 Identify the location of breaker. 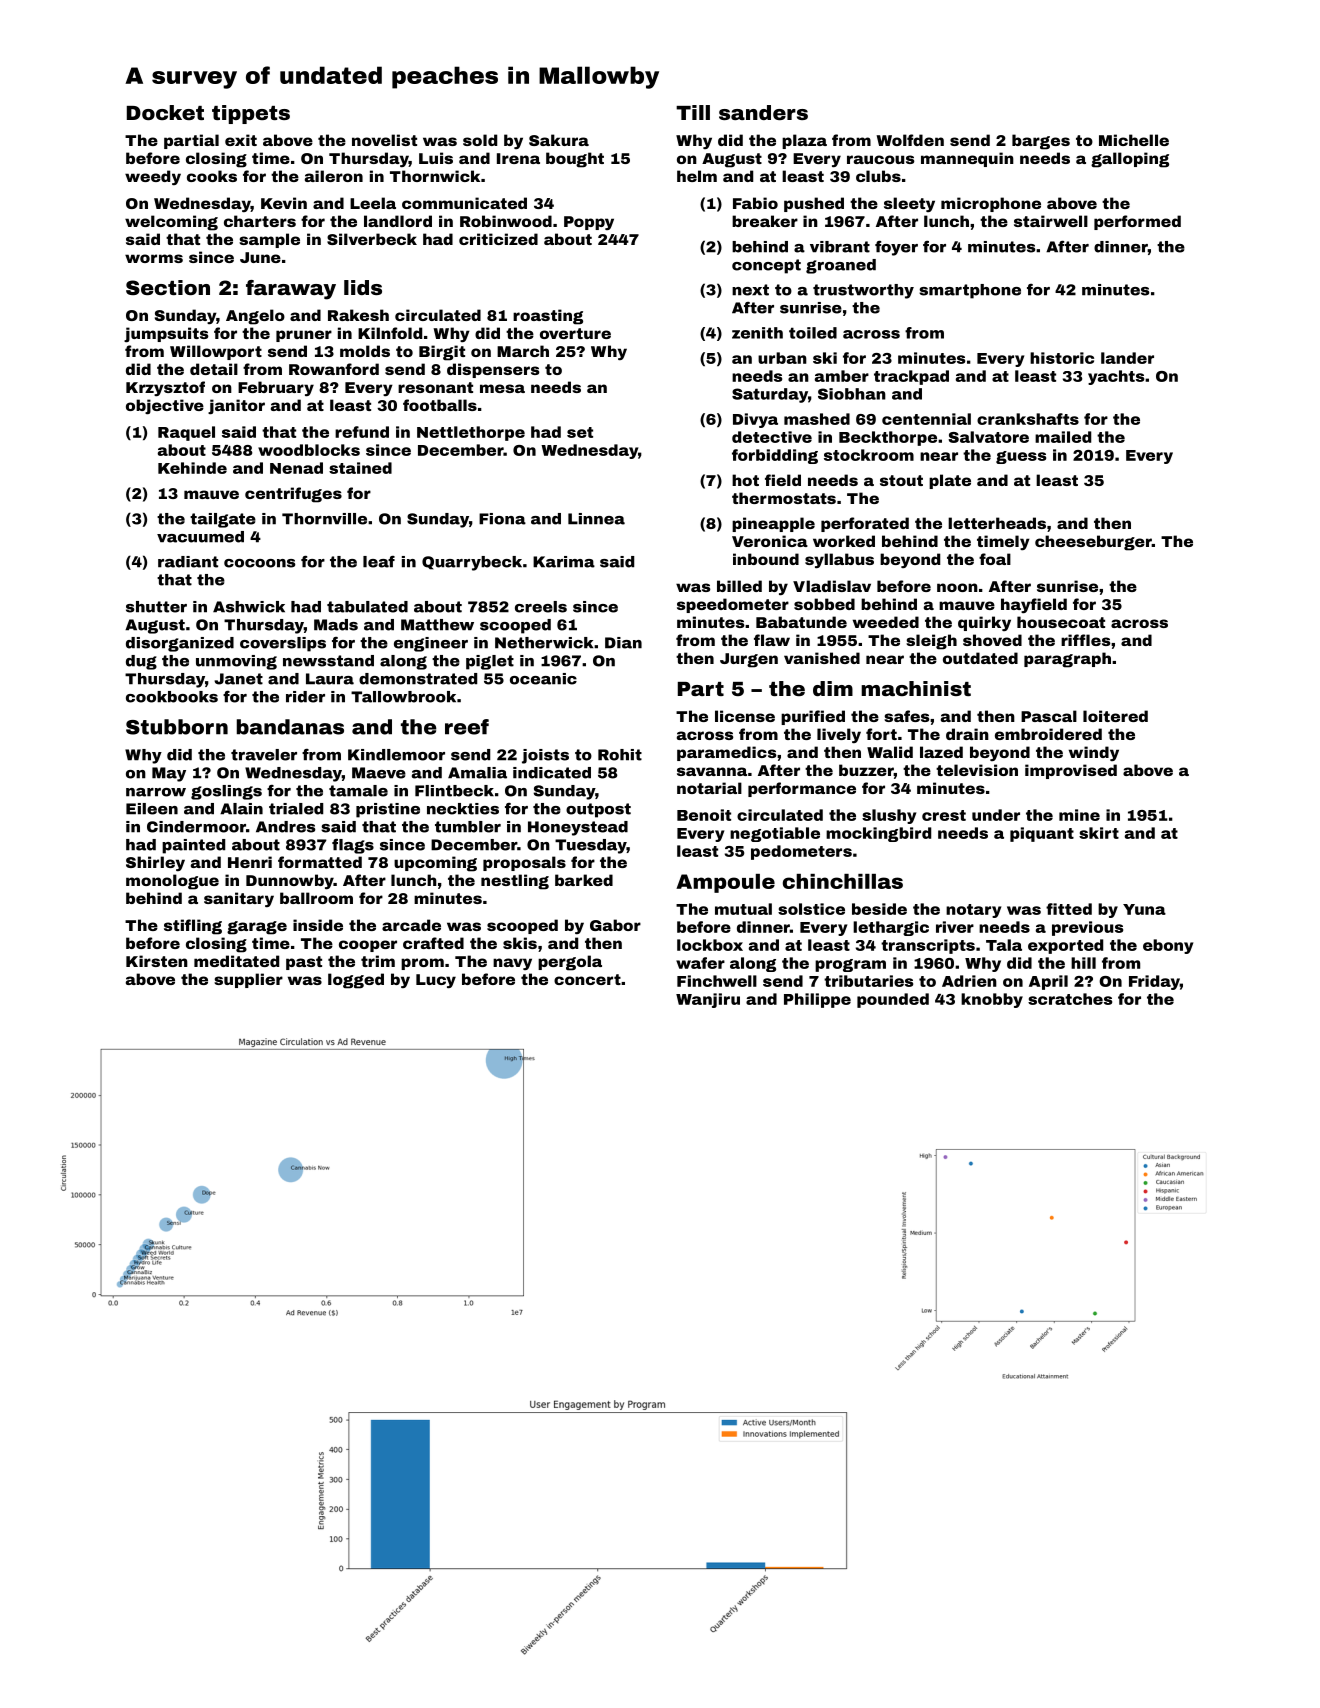
(765, 221).
